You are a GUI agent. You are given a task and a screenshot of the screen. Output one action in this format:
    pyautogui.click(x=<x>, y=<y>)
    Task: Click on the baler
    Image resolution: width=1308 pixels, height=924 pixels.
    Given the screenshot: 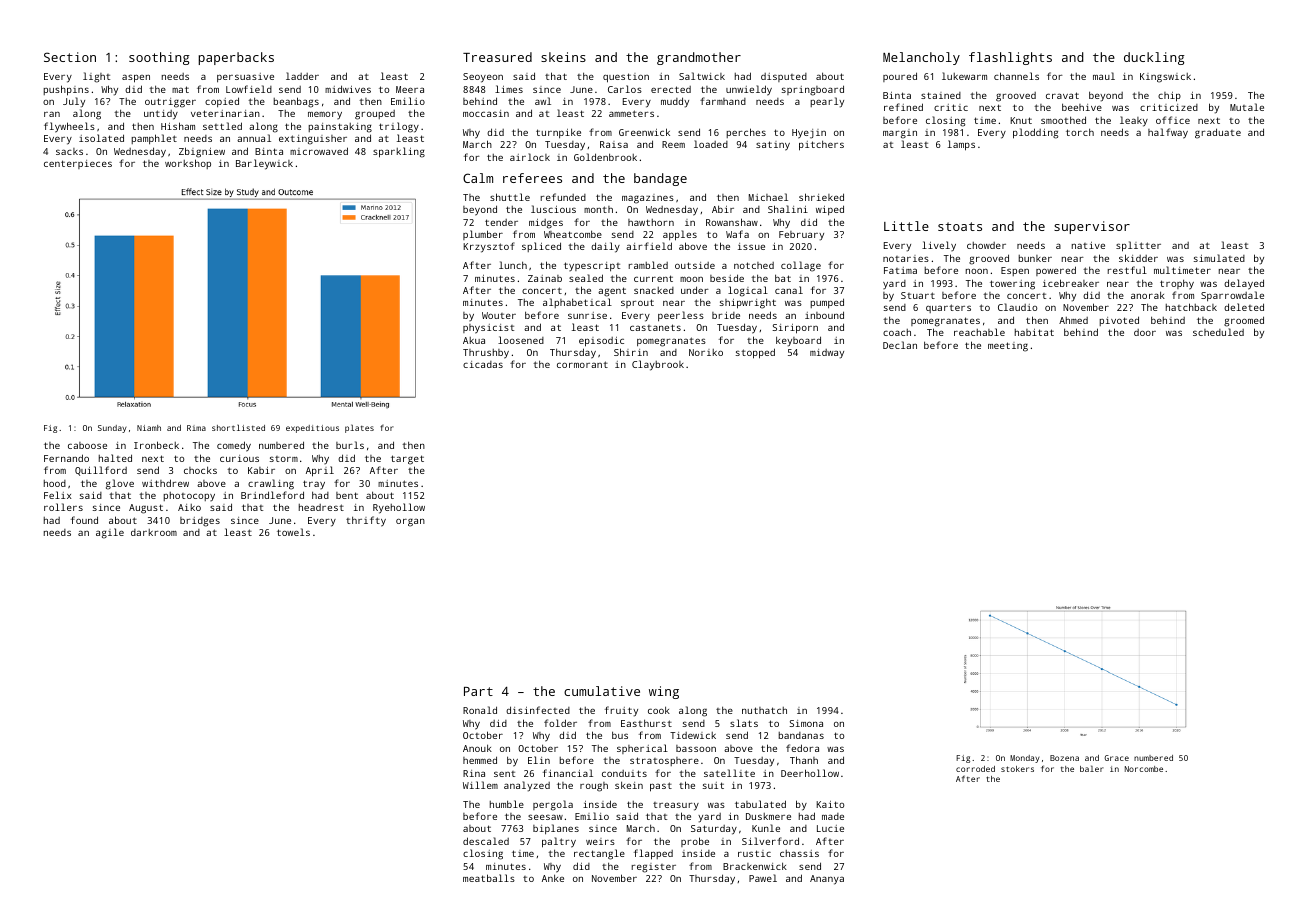 What is the action you would take?
    pyautogui.click(x=1092, y=768)
